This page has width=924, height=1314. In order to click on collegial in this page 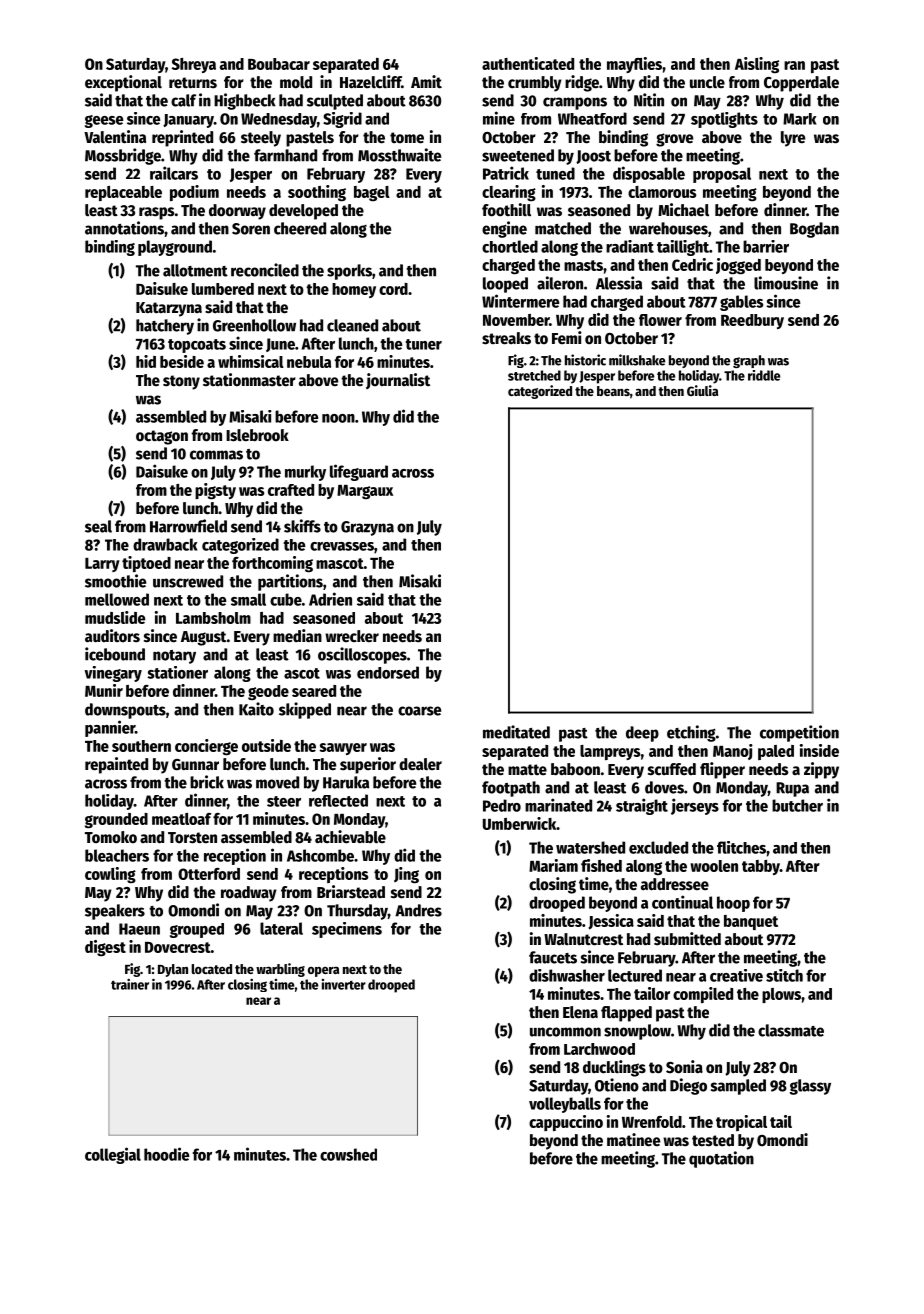, I will do `click(113, 1155)`.
